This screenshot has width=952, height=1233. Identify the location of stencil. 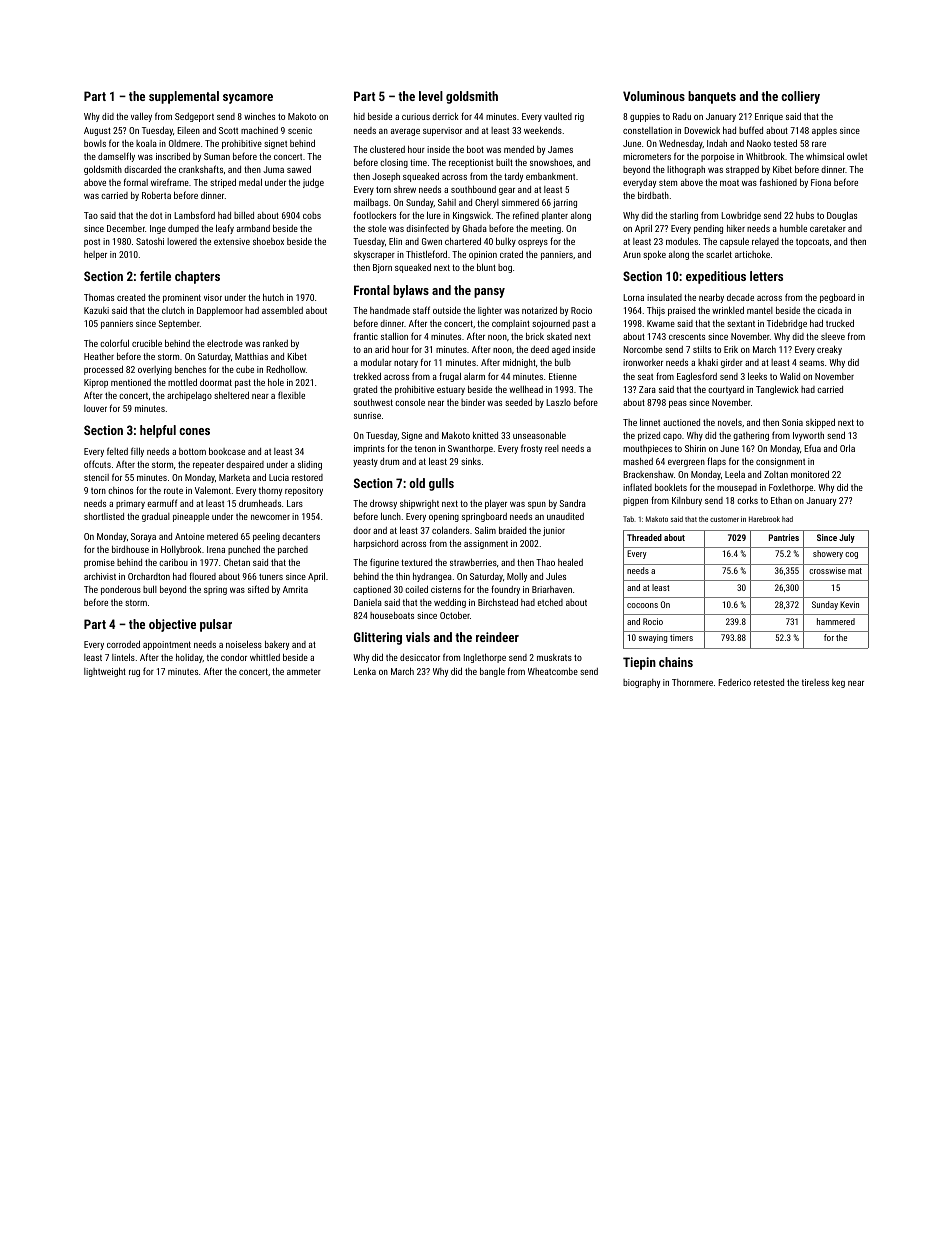
(96, 477).
